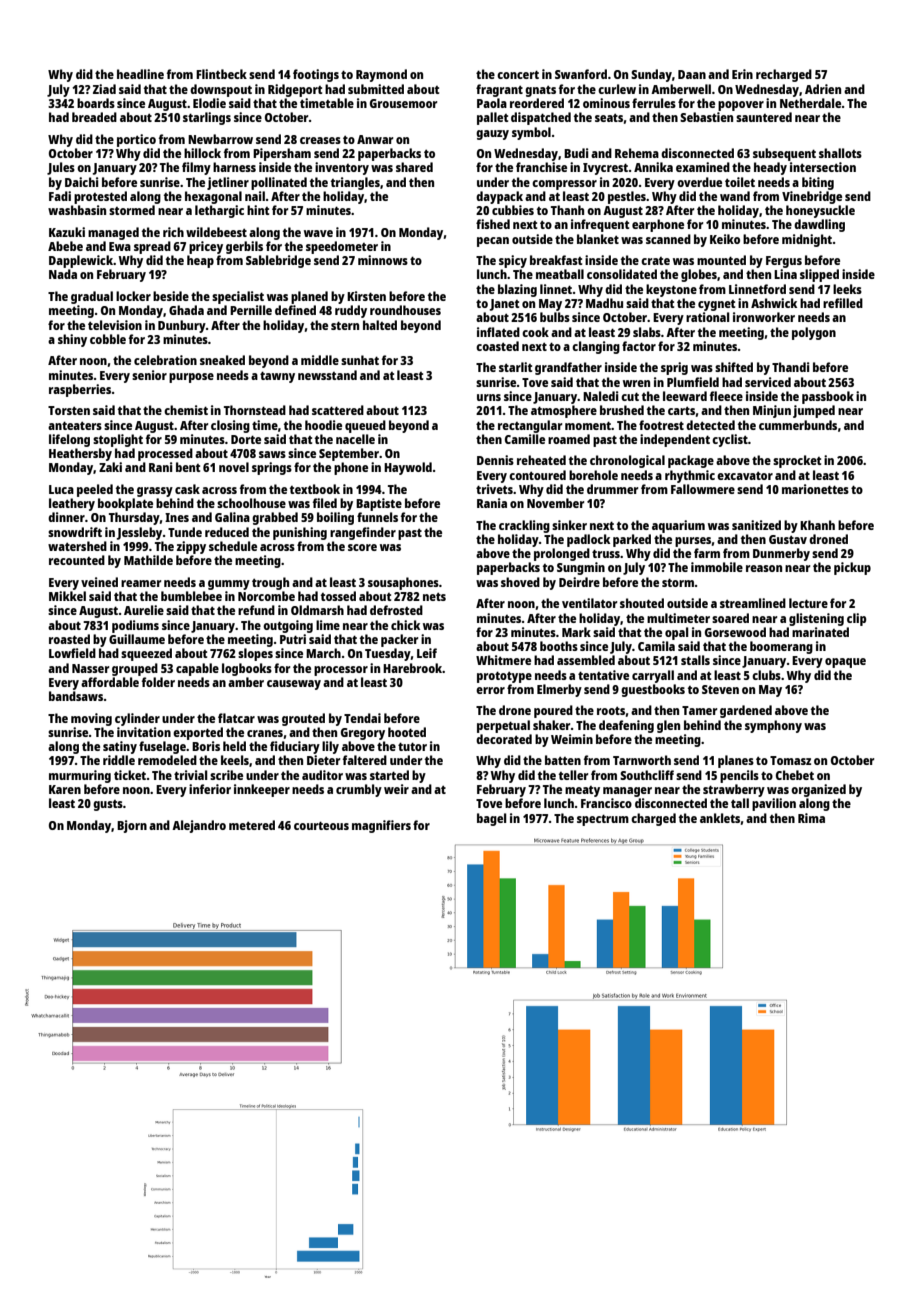 This document has height=1308, width=924. I want to click on Erin, so click(742, 74).
